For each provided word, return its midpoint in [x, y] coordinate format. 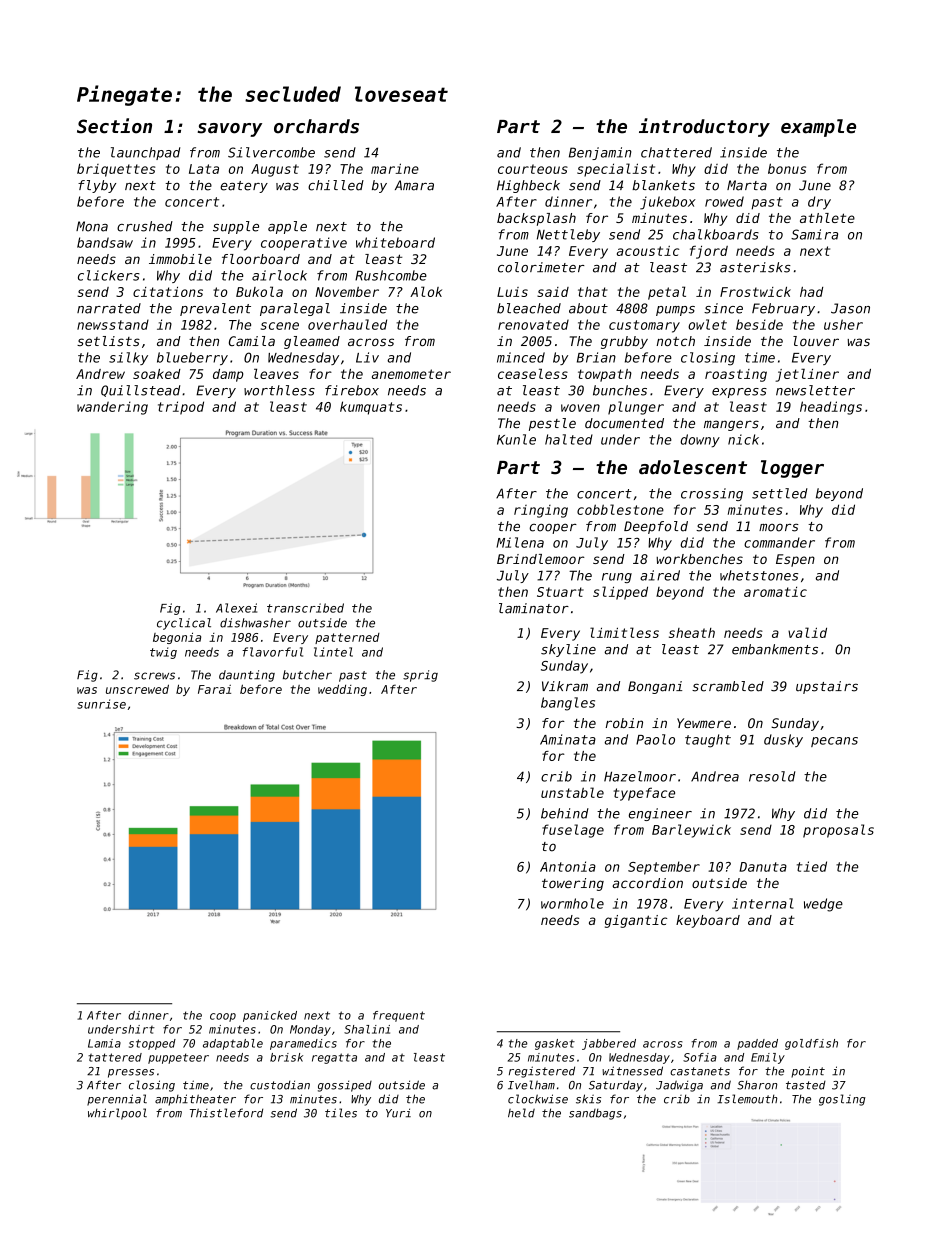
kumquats [371, 408]
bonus [787, 168]
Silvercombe [271, 152]
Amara [414, 185]
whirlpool [117, 1114]
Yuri [398, 1113]
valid [807, 632]
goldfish [811, 1044]
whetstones [759, 575]
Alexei [236, 608]
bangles [568, 704]
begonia [177, 638]
